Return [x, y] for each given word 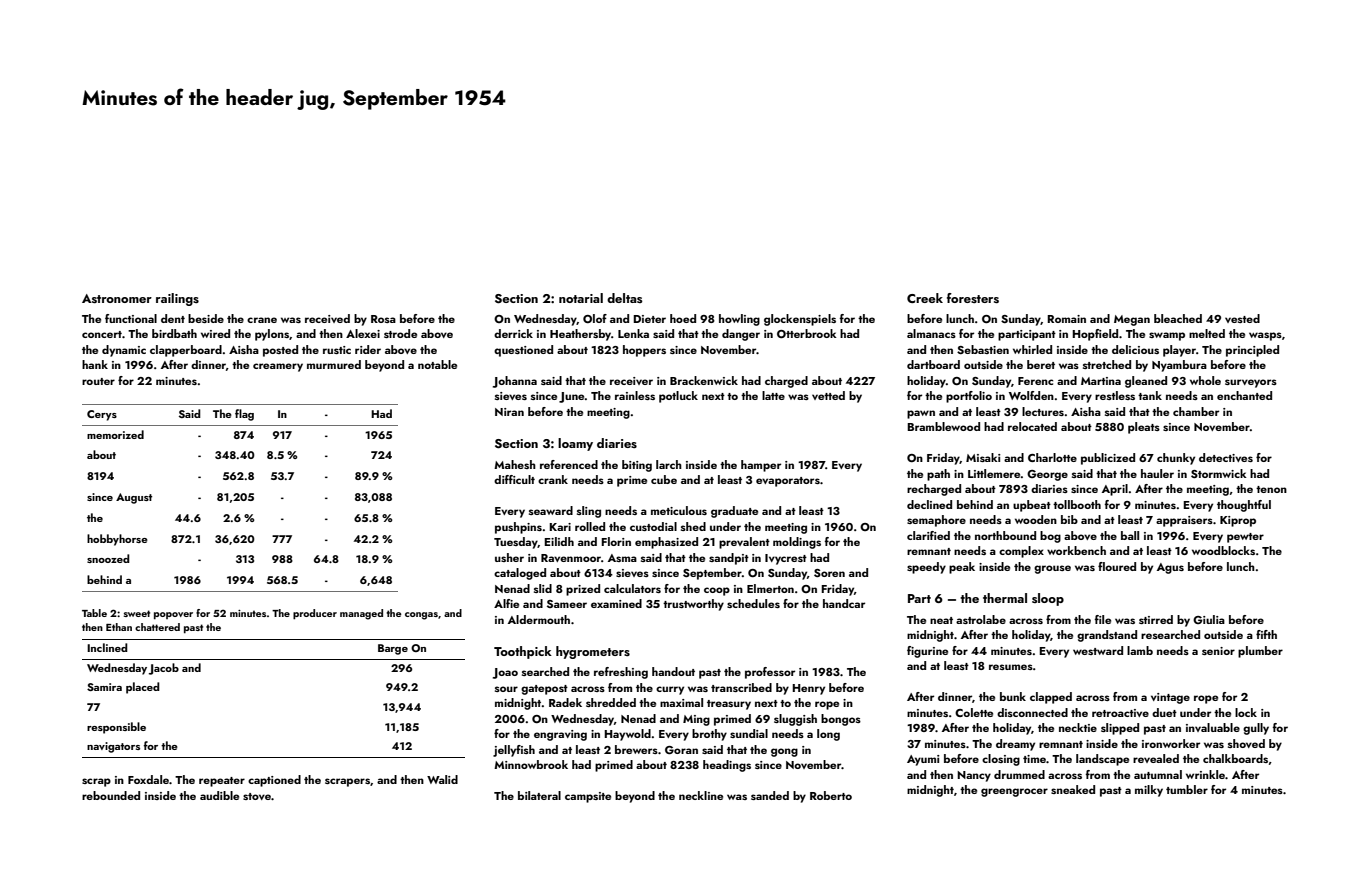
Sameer [567, 604]
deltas [625, 298]
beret [1041, 364]
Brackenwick [704, 380]
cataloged [520, 574]
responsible [116, 728]
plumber [1260, 652]
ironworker [1171, 743]
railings [177, 299]
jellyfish [514, 751]
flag [244, 415]
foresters [973, 298]
